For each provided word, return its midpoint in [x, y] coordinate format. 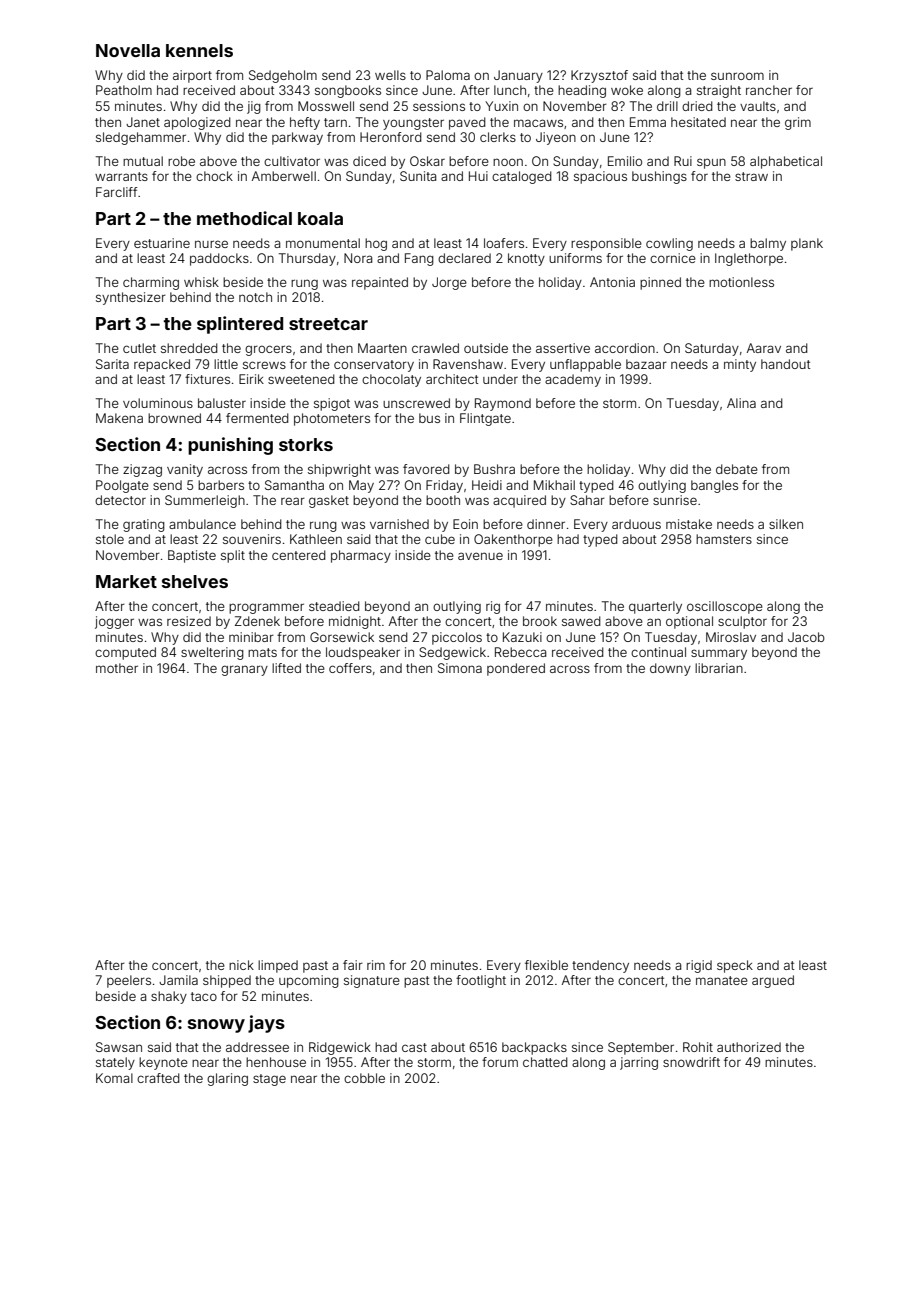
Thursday [307, 259]
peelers [129, 981]
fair [353, 965]
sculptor [742, 622]
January [518, 76]
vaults [758, 106]
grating [144, 525]
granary [244, 670]
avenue [480, 556]
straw [751, 176]
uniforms [575, 258]
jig [254, 107]
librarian [719, 668]
